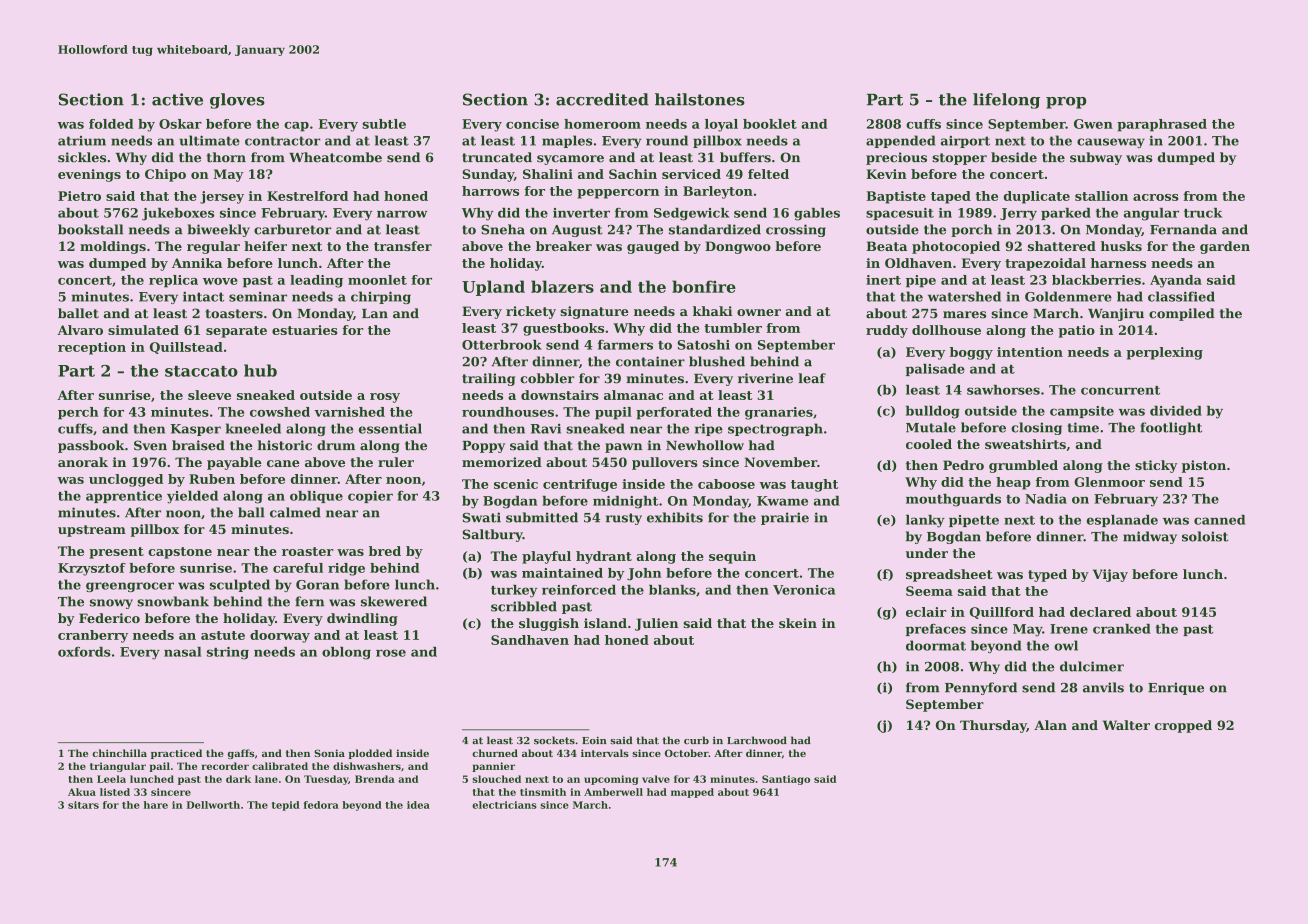 The width and height of the screenshot is (1308, 924). Describe the element at coordinates (260, 370) in the screenshot. I see `hub` at that location.
